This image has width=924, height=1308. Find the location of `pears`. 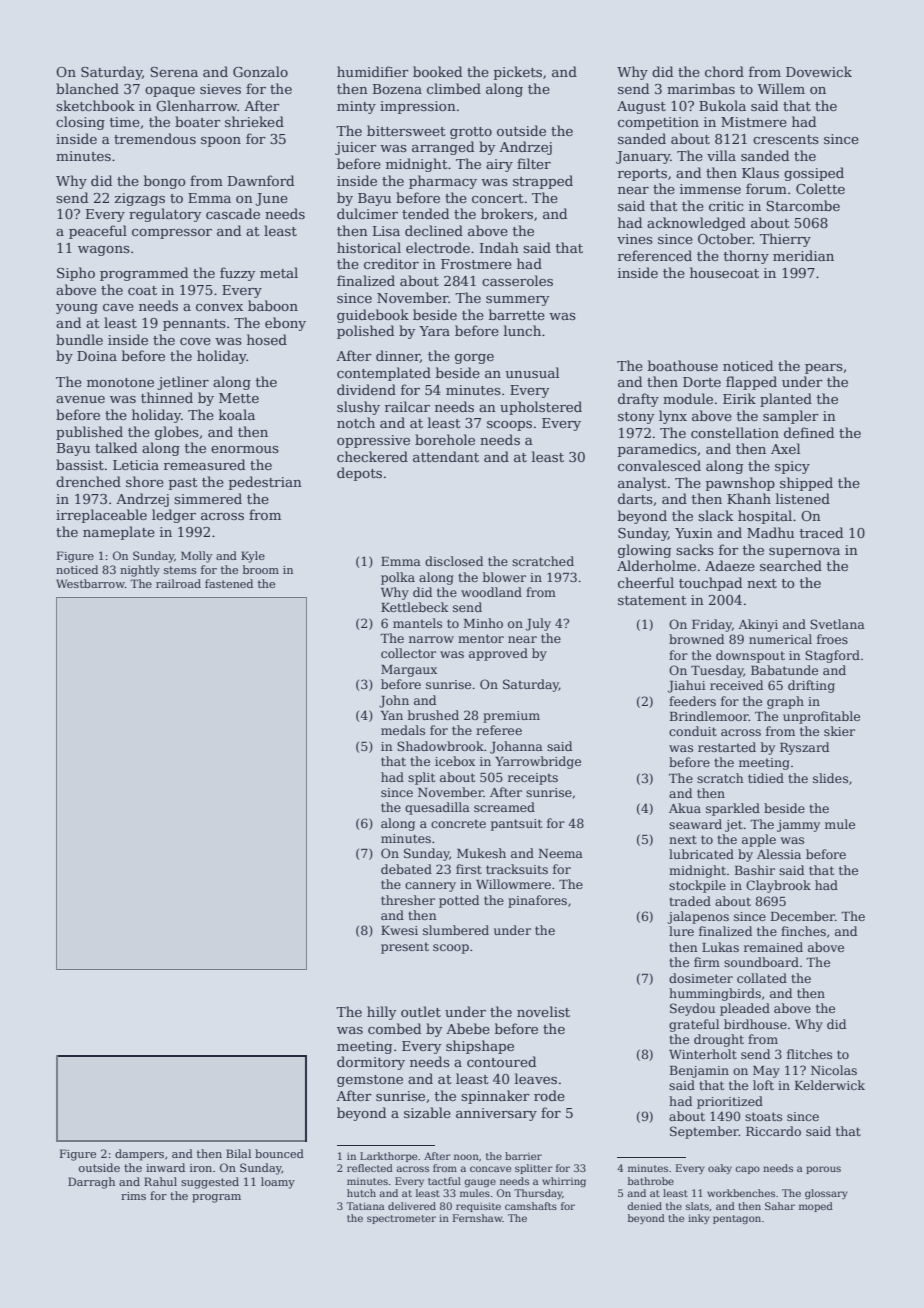

pears is located at coordinates (824, 369).
